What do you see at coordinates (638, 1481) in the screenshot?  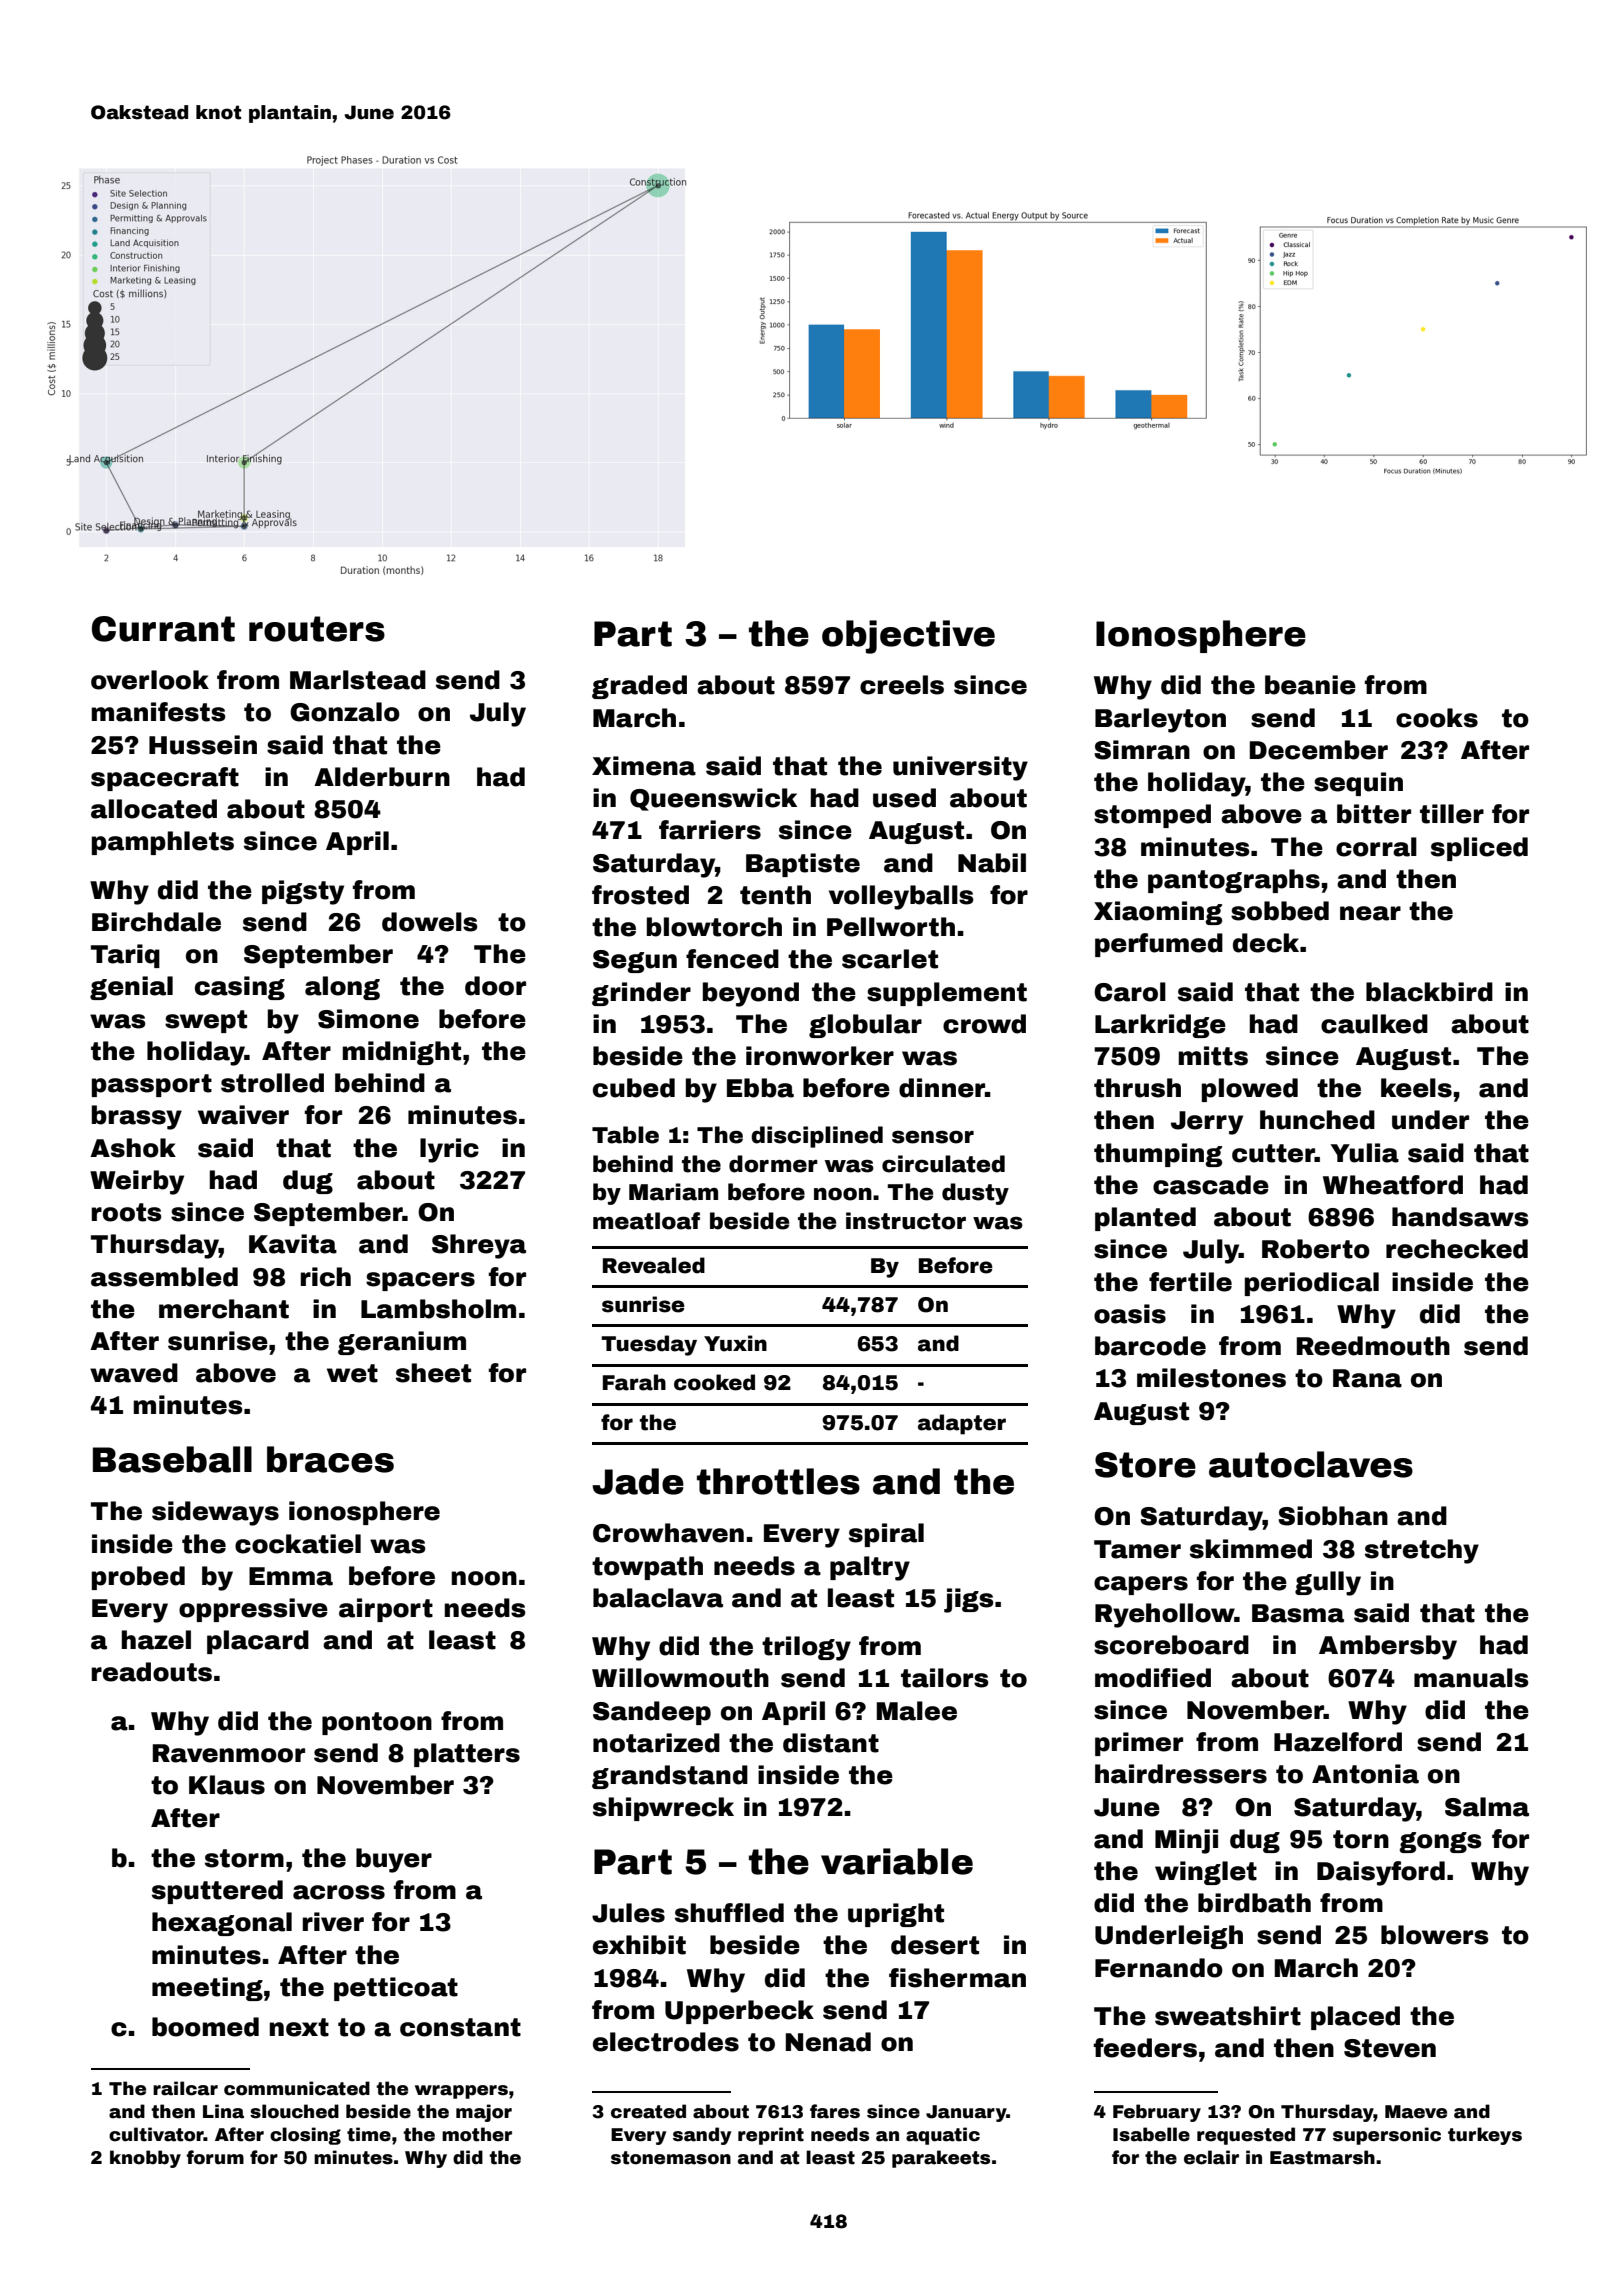 I see `Jade` at bounding box center [638, 1481].
